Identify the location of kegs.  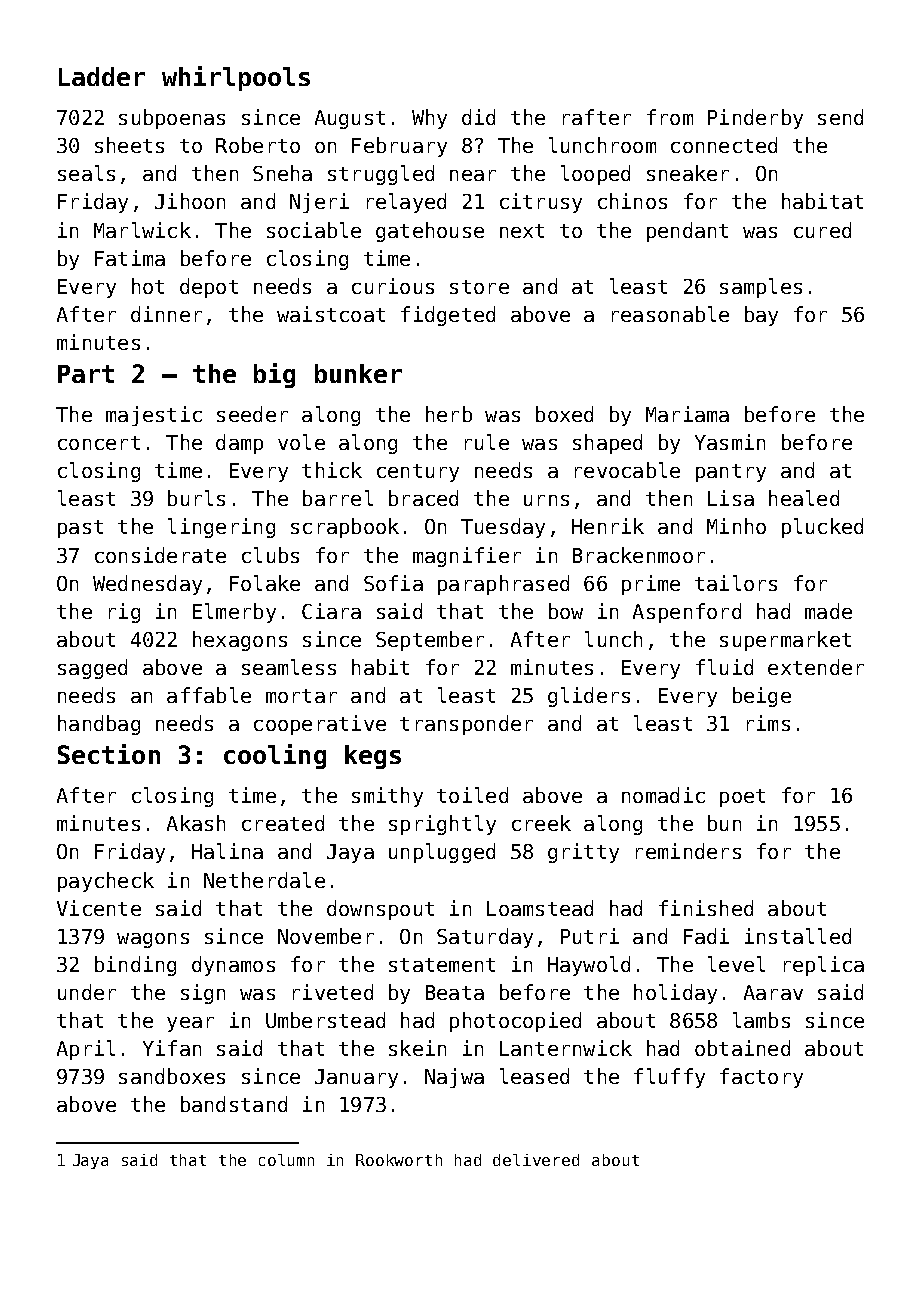
(373, 757).
